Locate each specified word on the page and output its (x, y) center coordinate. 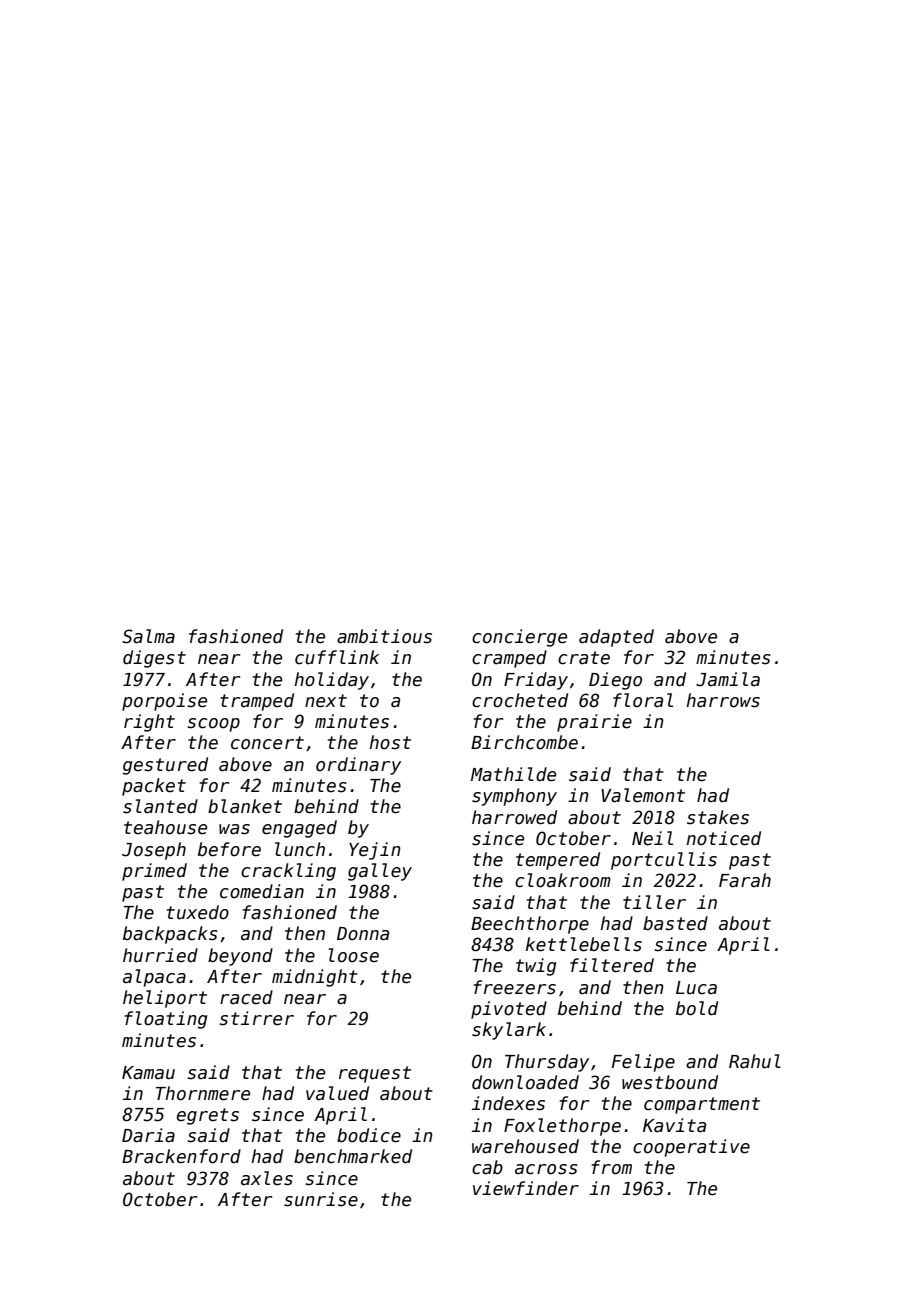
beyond (240, 957)
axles (267, 1178)
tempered (558, 861)
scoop (213, 725)
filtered (612, 965)
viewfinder (526, 1188)
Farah (745, 880)
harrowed (514, 817)
